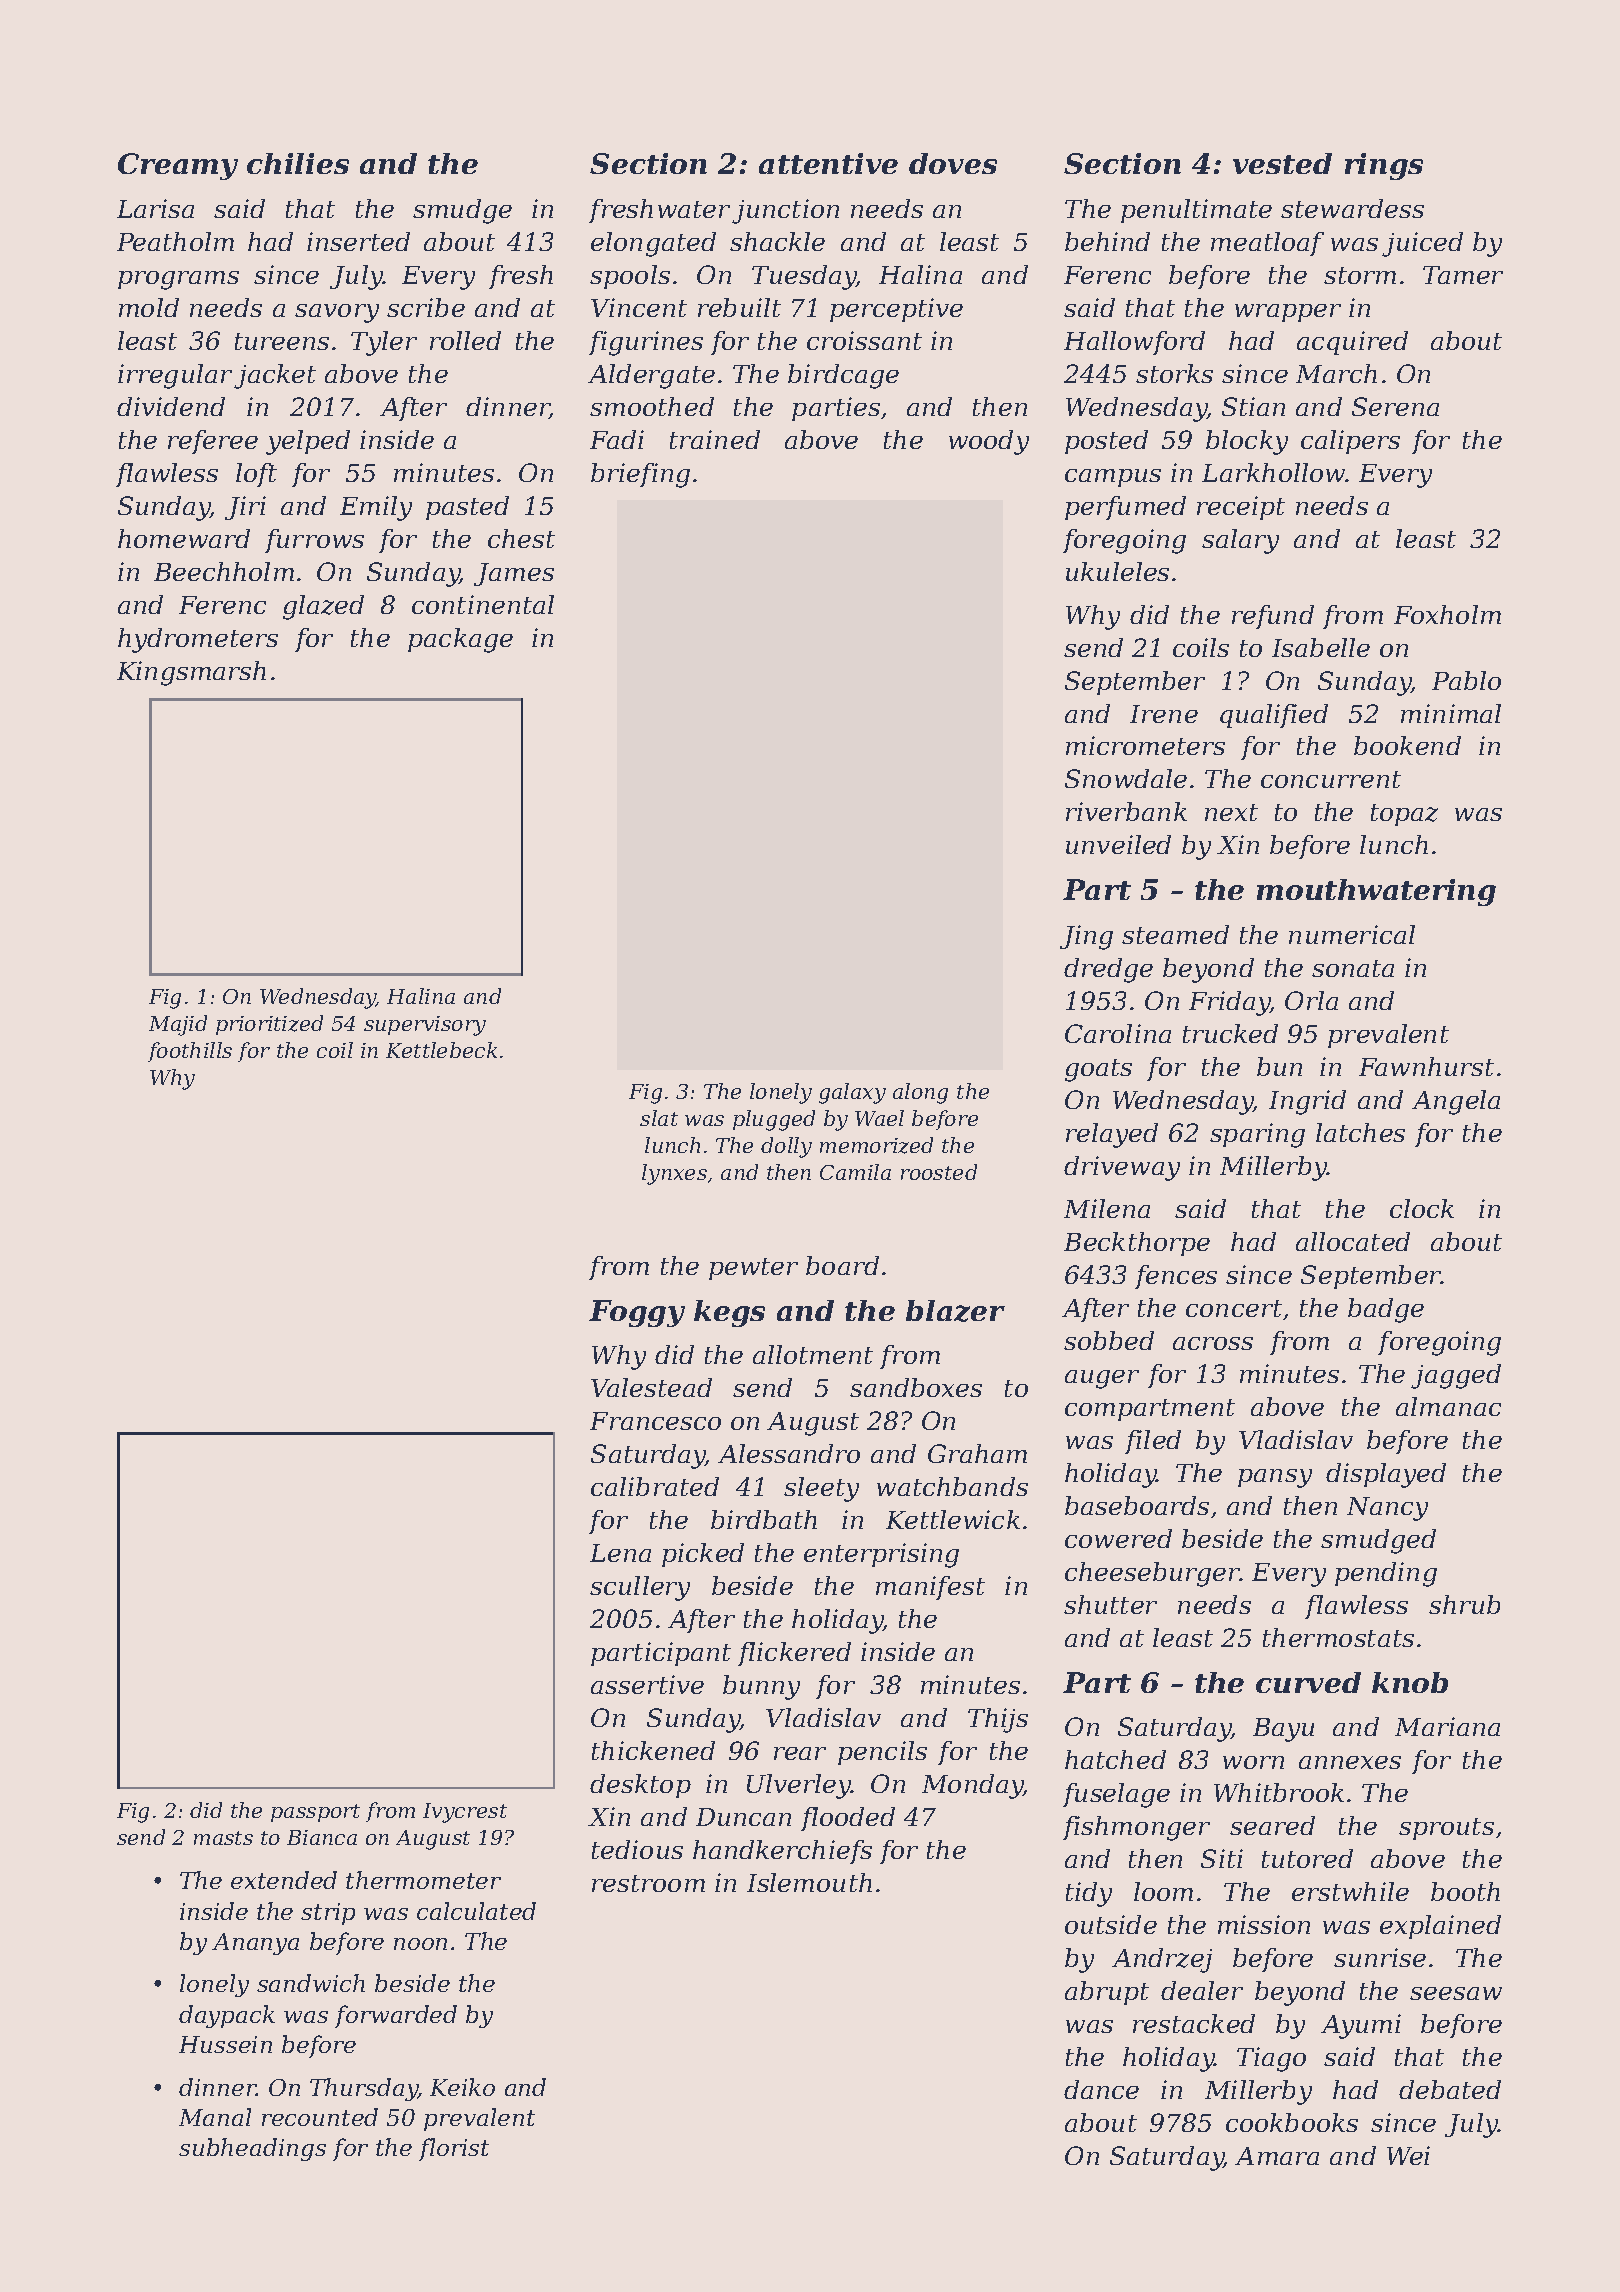 This screenshot has height=2292, width=1620. Describe the element at coordinates (896, 310) in the screenshot. I see `perceptive` at that location.
